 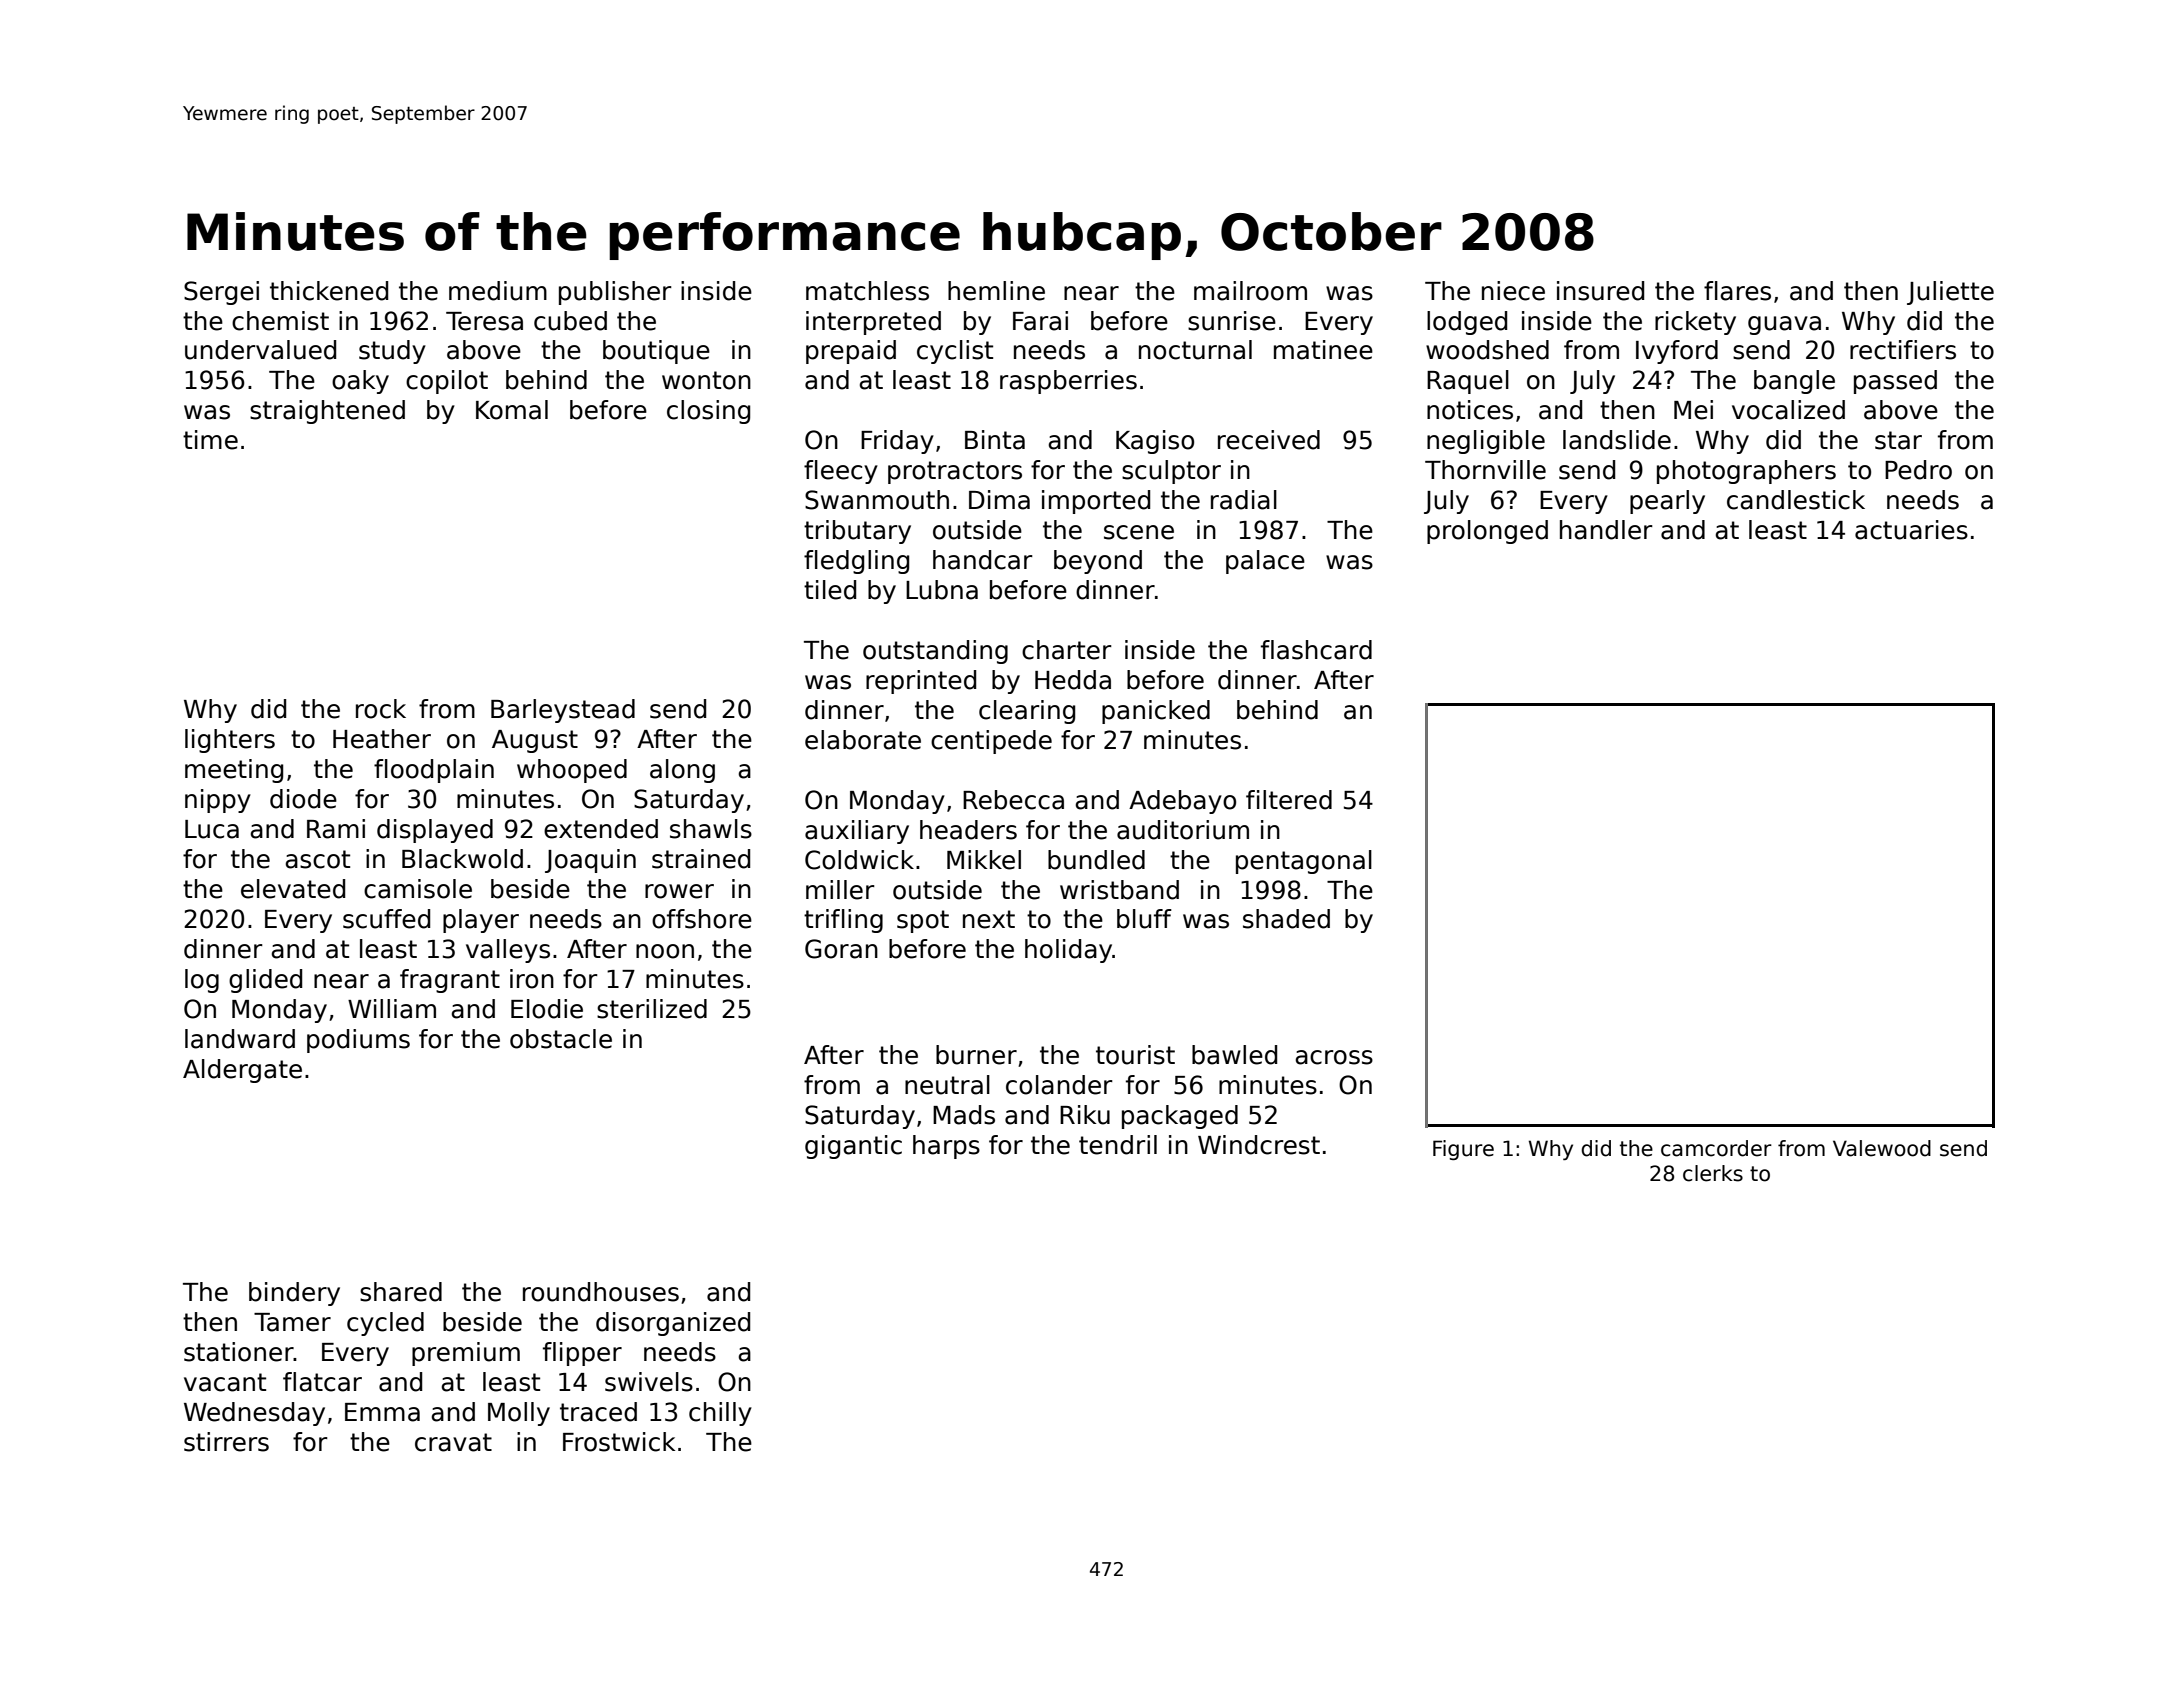 I want to click on podiums, so click(x=358, y=1041).
